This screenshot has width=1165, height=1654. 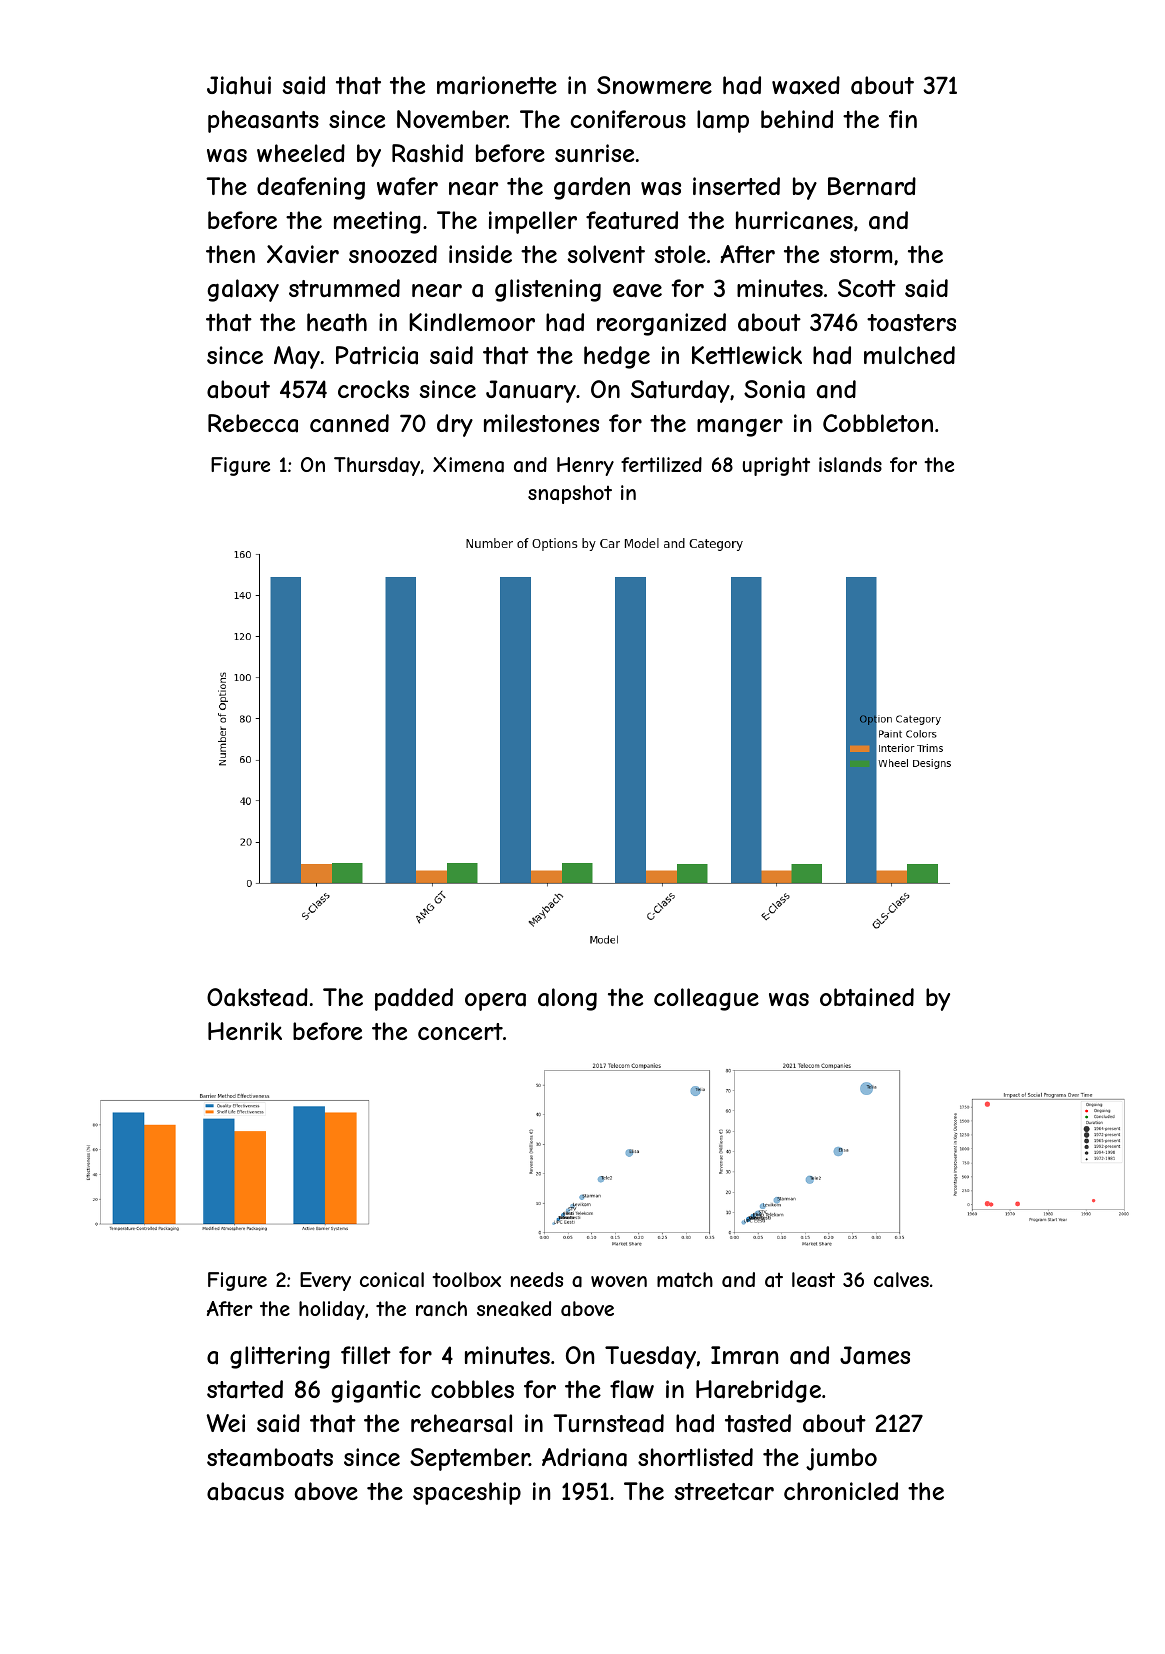 What do you see at coordinates (654, 85) in the screenshot?
I see `Snowmere` at bounding box center [654, 85].
